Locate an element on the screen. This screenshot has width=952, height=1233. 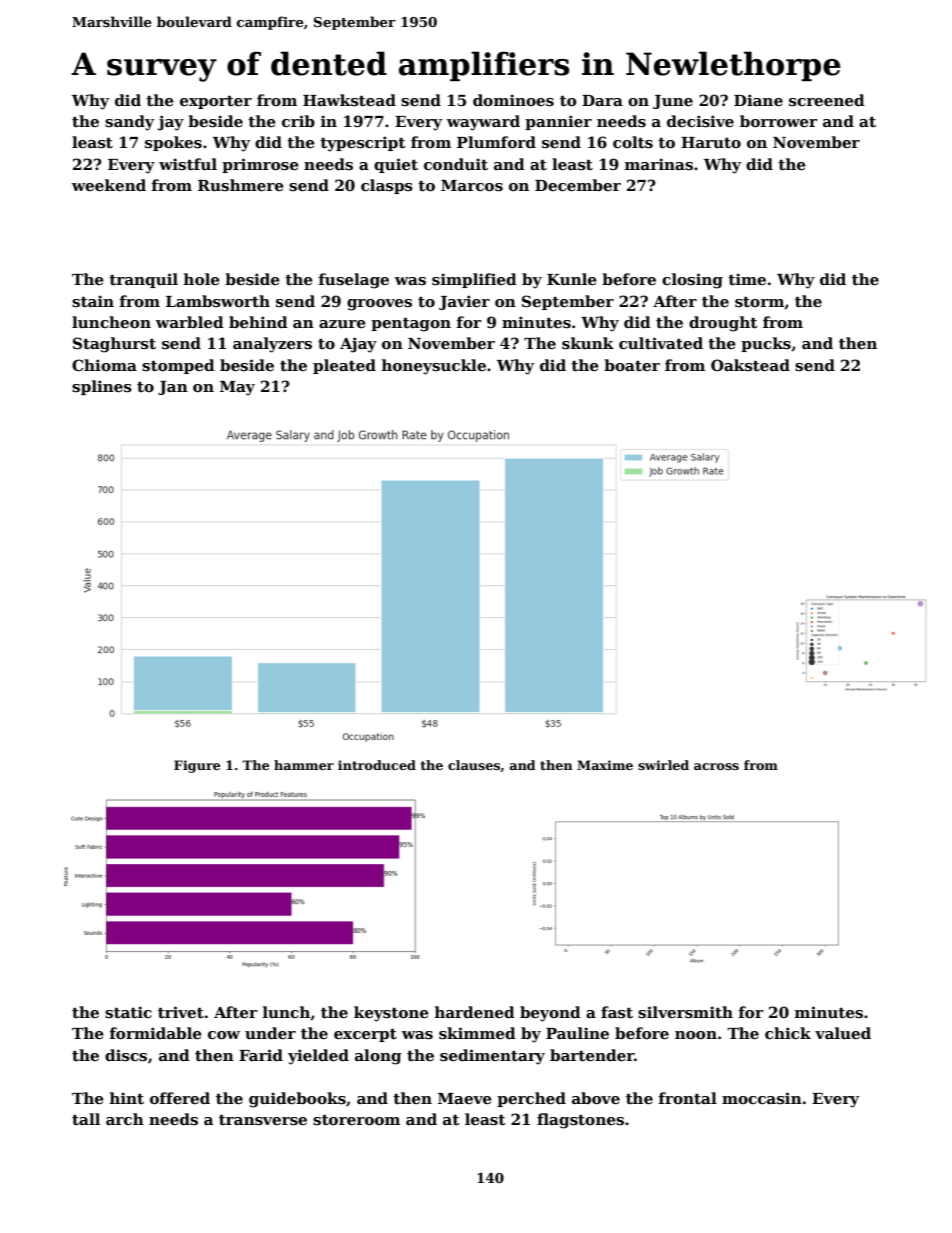
borrower is located at coordinates (778, 121).
